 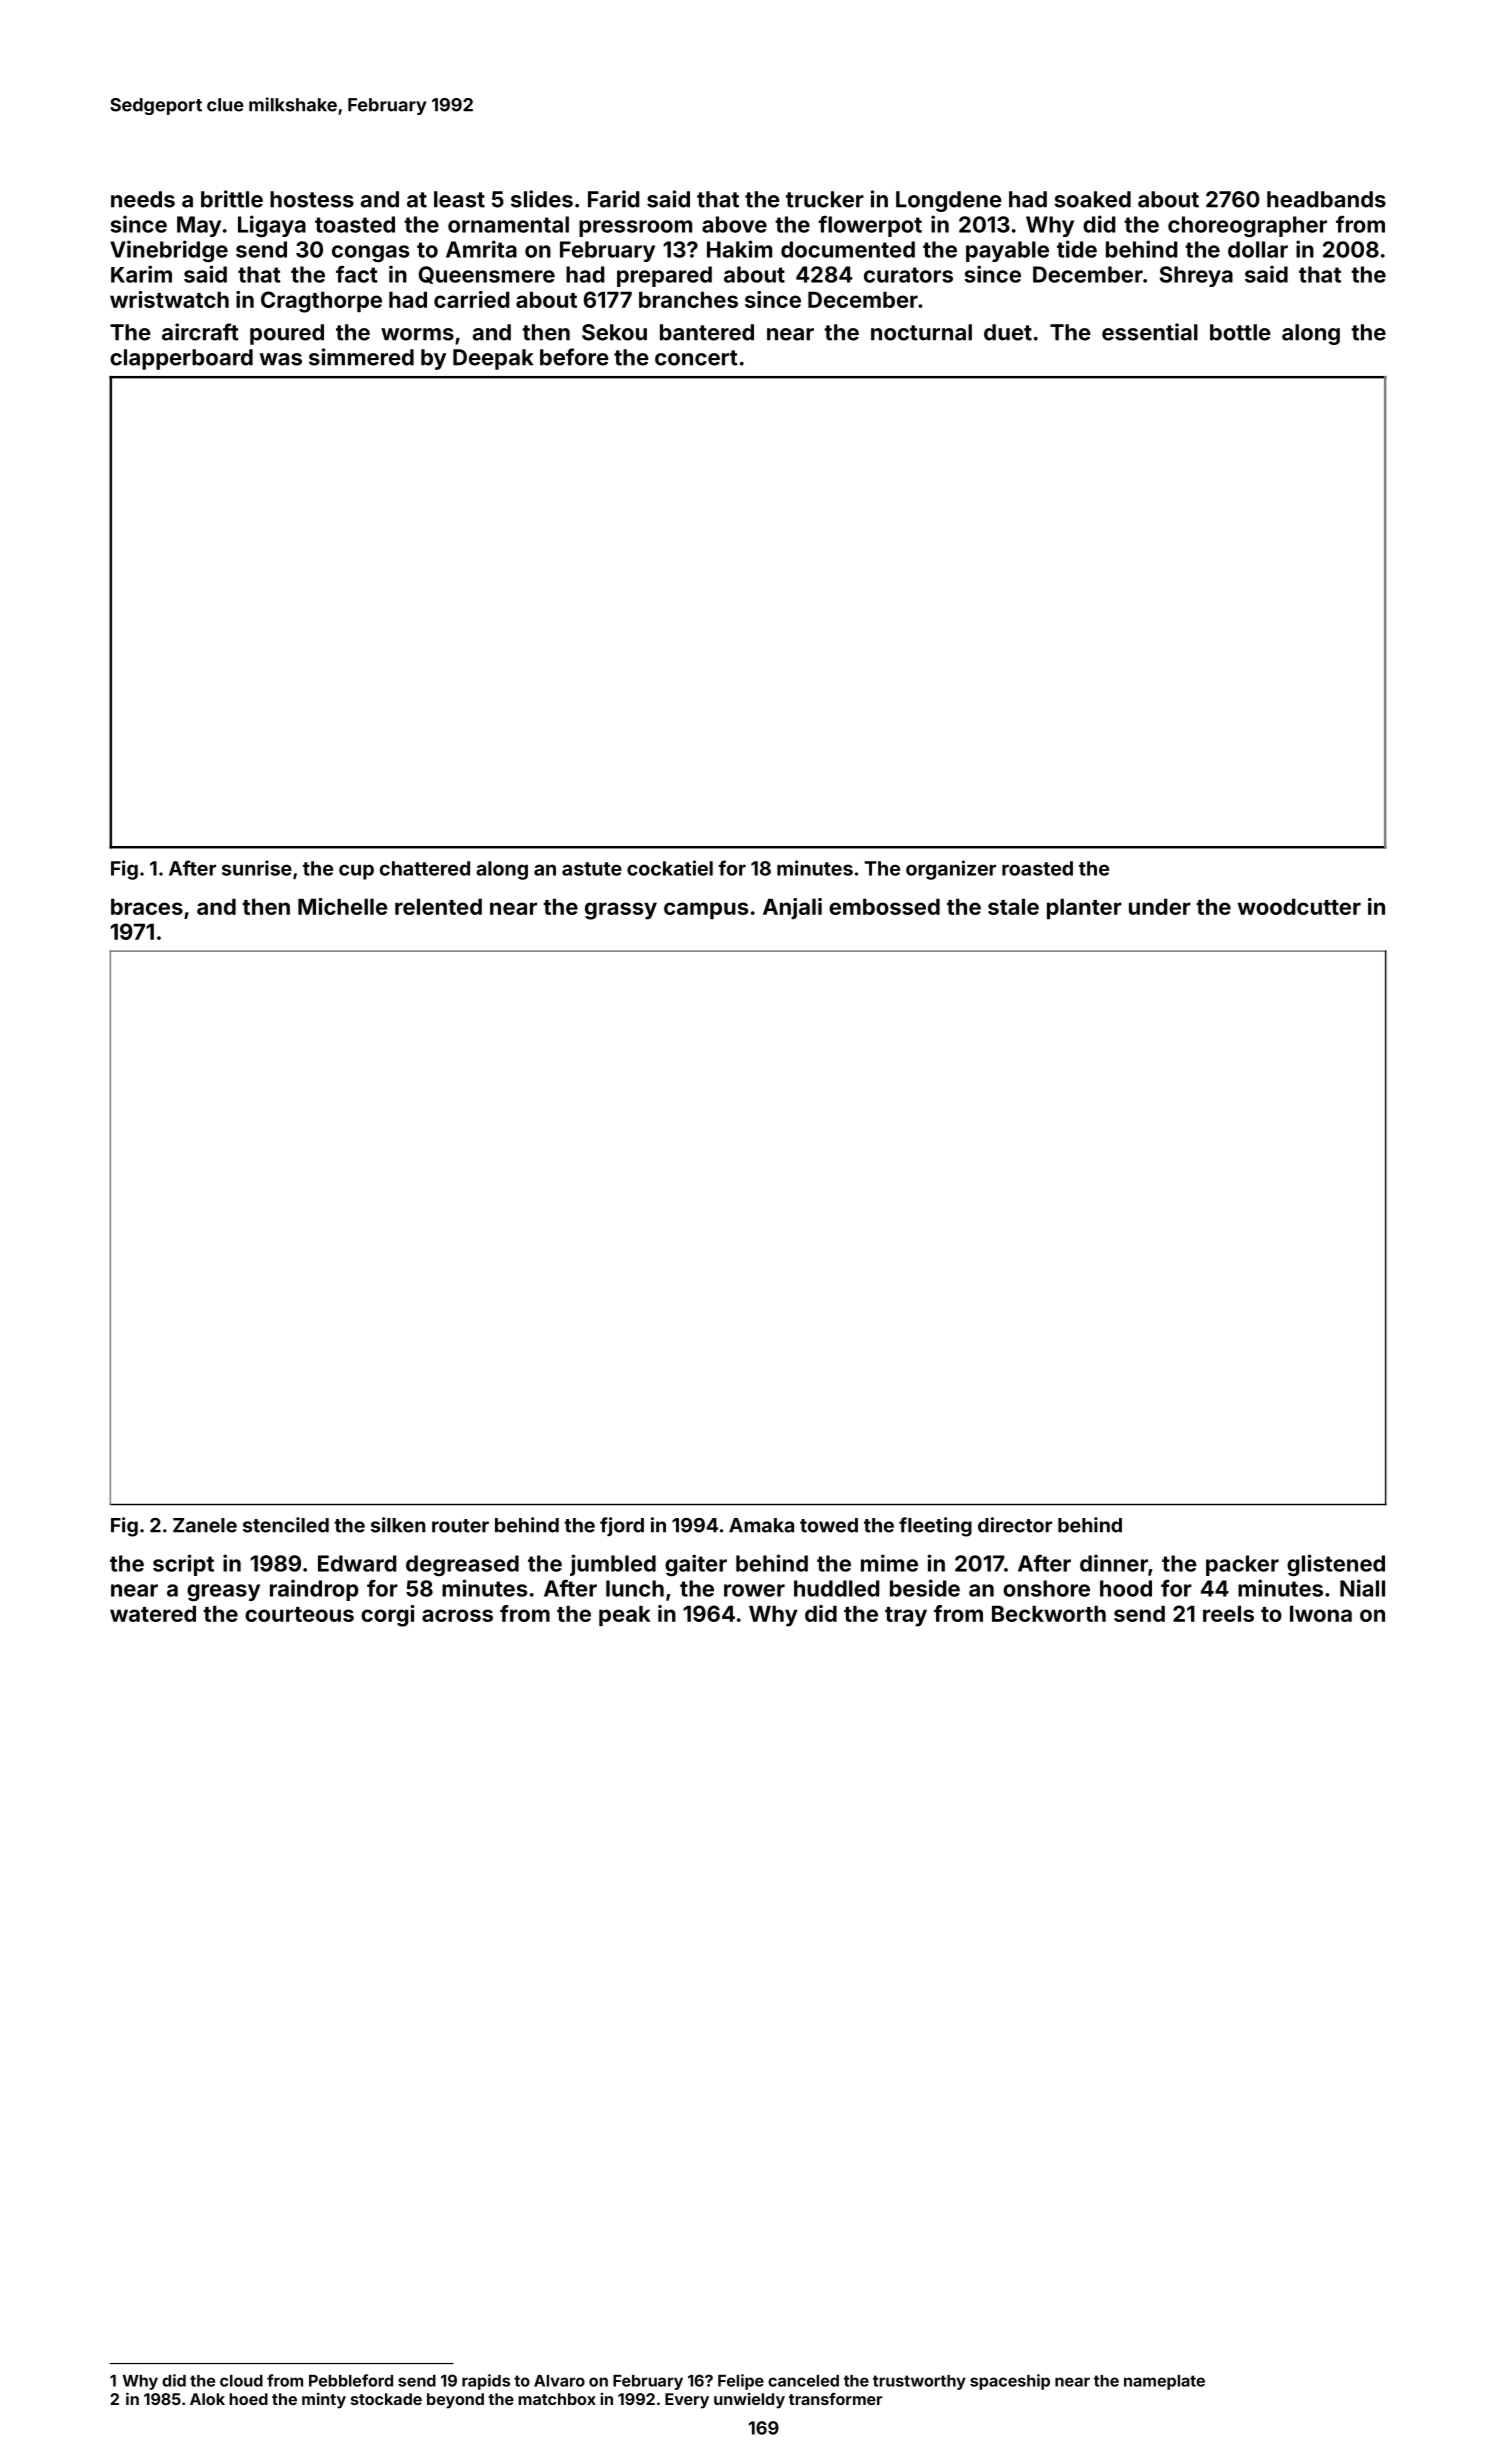 I want to click on transformer, so click(x=836, y=2399).
